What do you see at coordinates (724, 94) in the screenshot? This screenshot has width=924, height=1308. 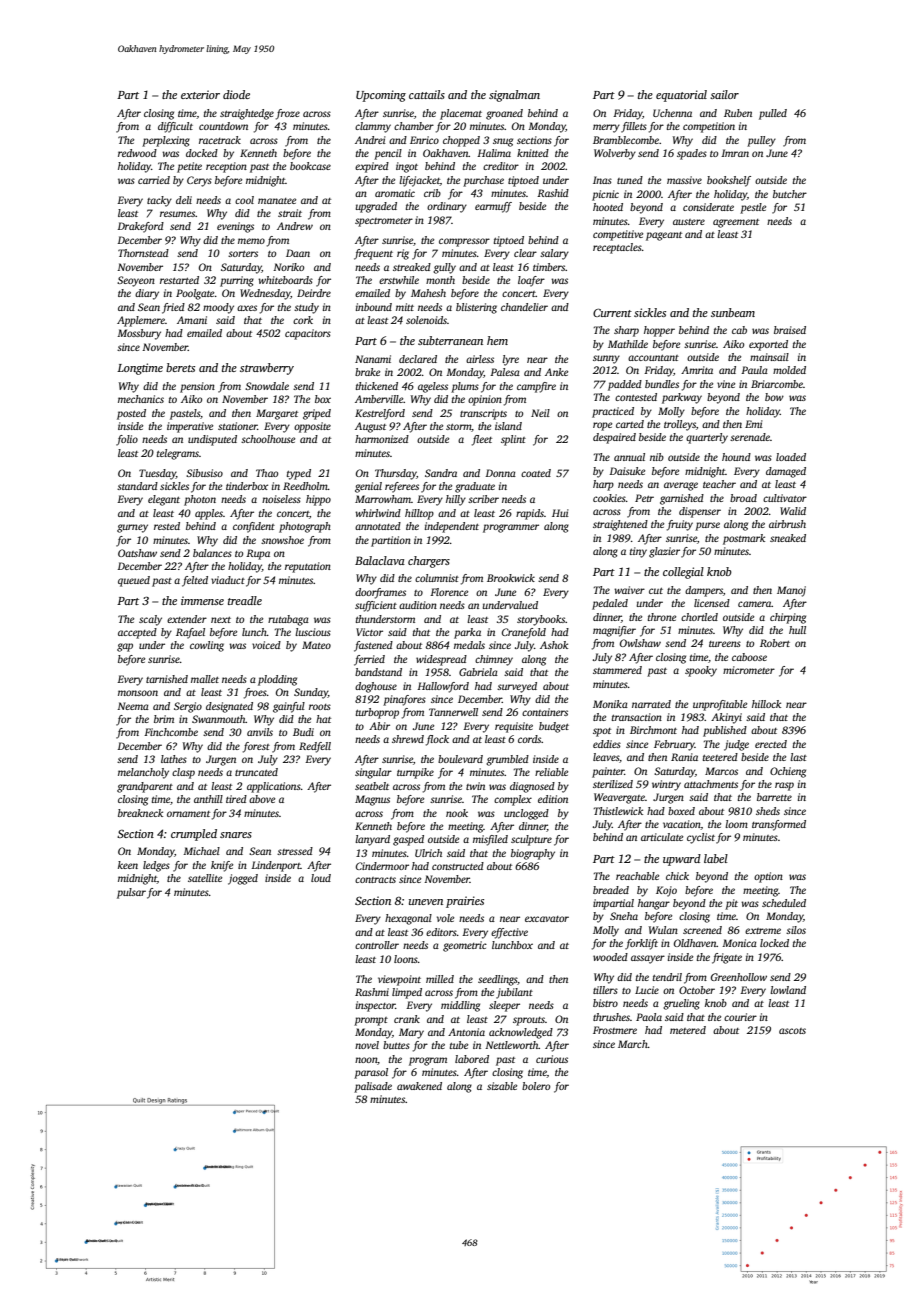 I see `sailor` at bounding box center [724, 94].
